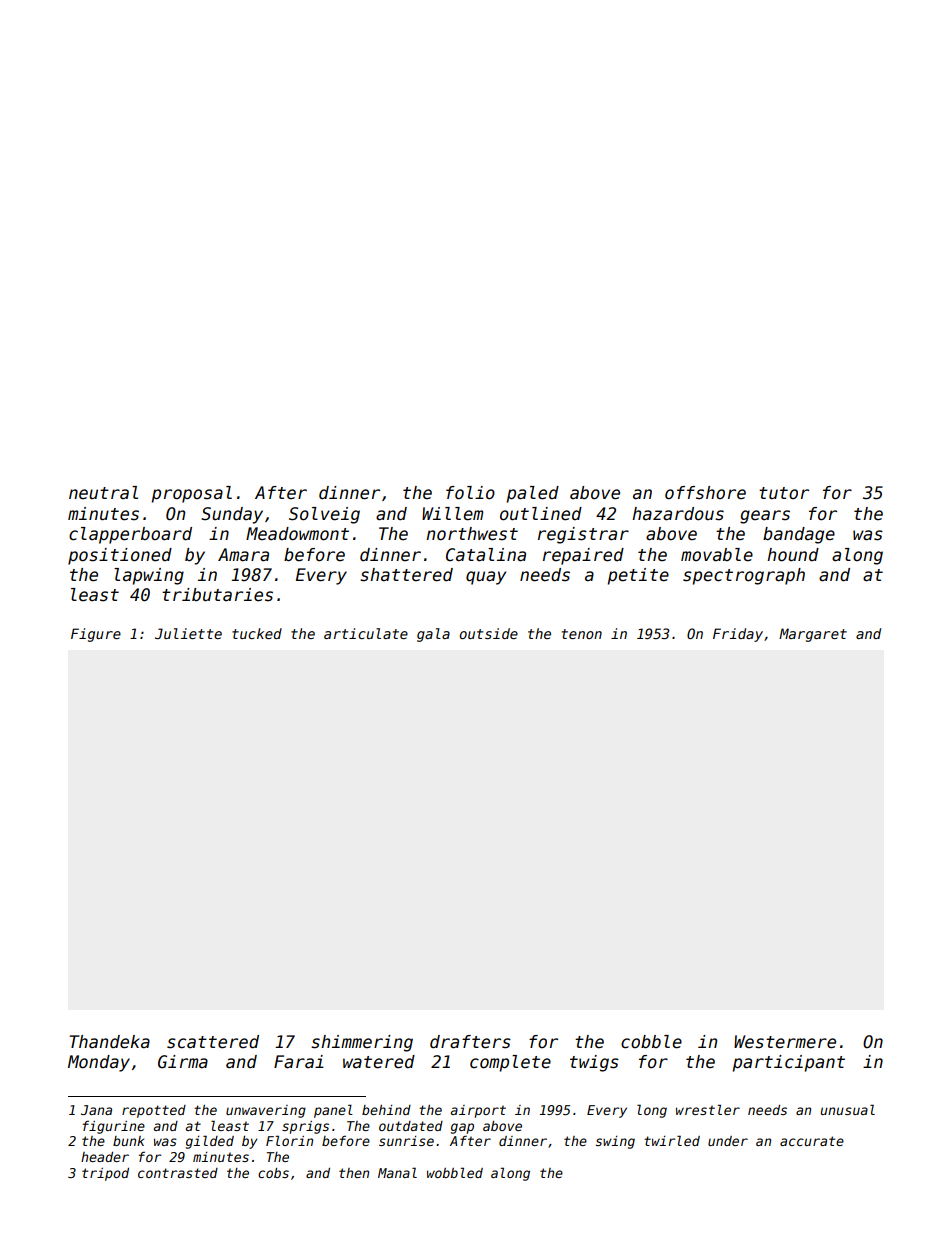  I want to click on articulate, so click(366, 633).
